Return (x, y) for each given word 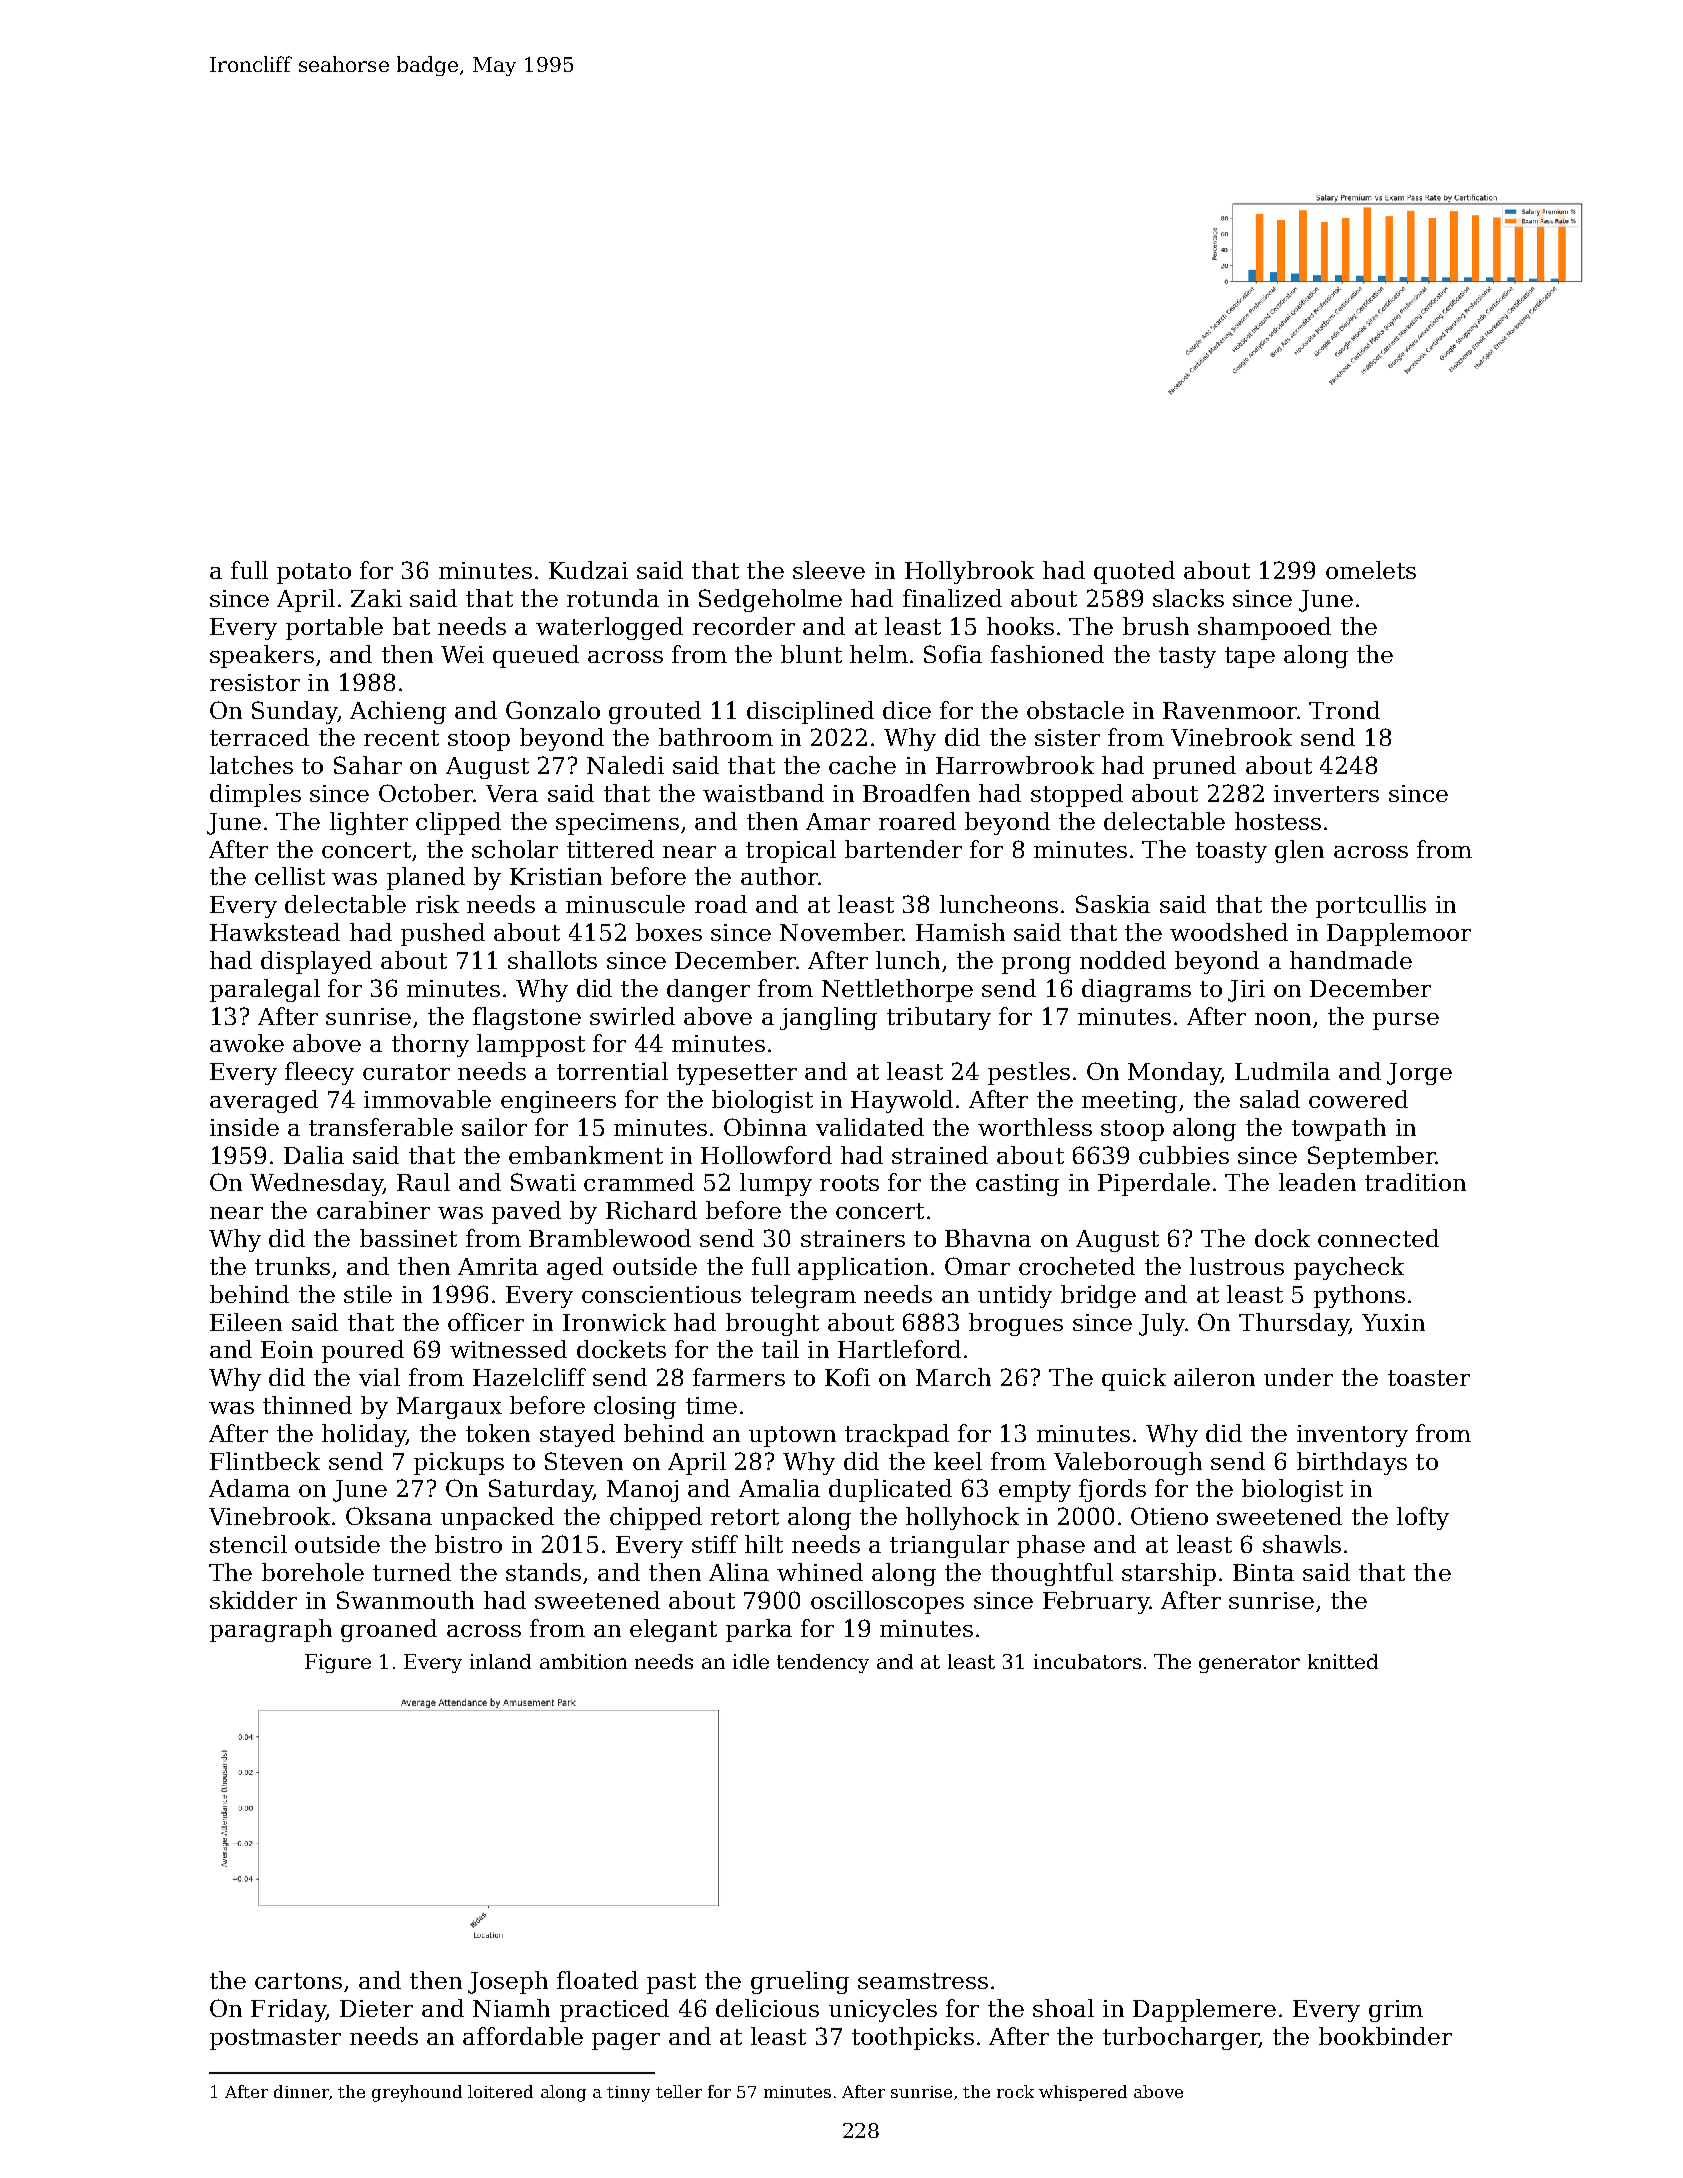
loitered (500, 2091)
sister (1067, 737)
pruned (1194, 767)
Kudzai (588, 570)
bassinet (408, 1238)
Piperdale (1154, 1184)
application (863, 1268)
